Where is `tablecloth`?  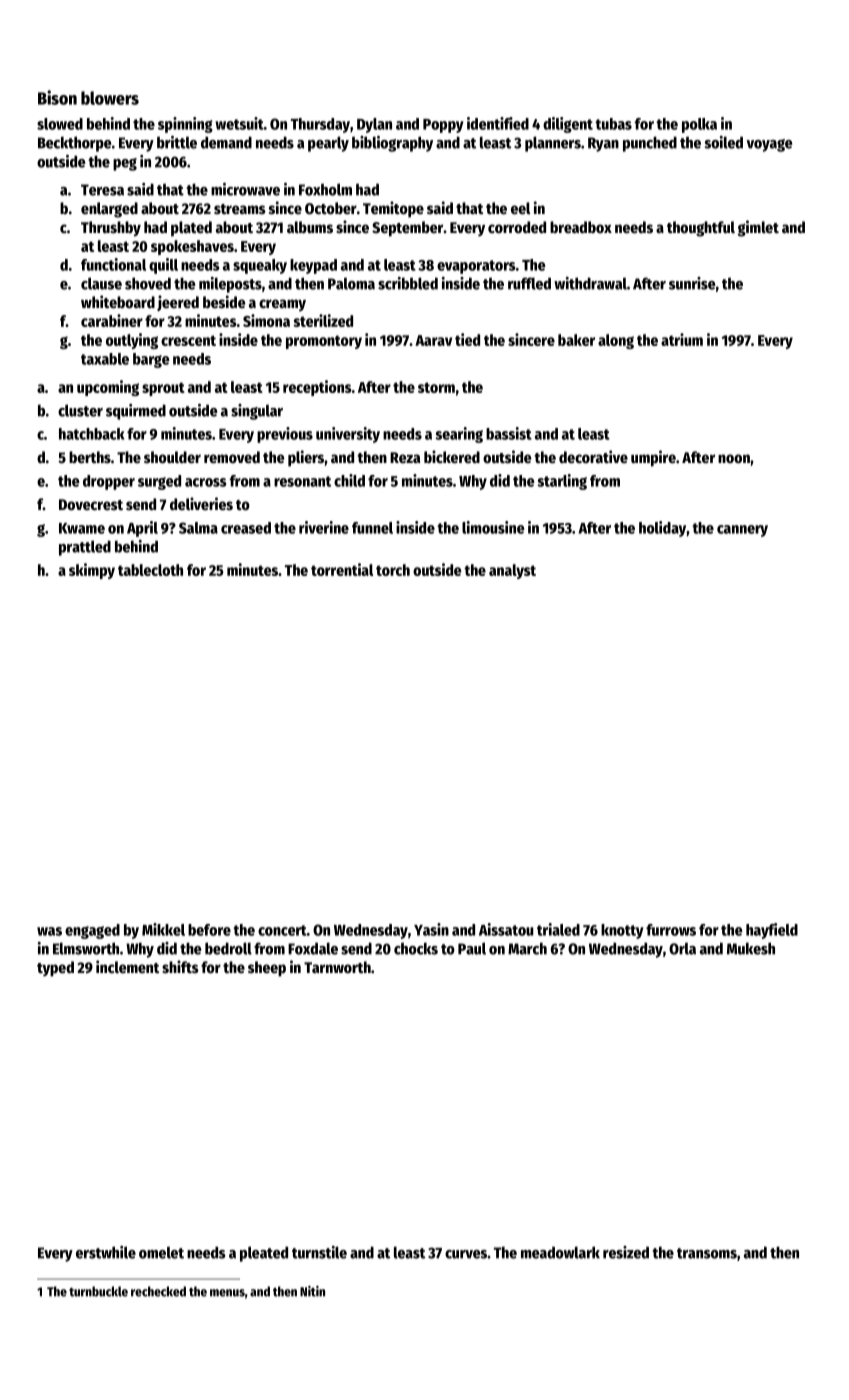
tablecloth is located at coordinates (150, 570).
